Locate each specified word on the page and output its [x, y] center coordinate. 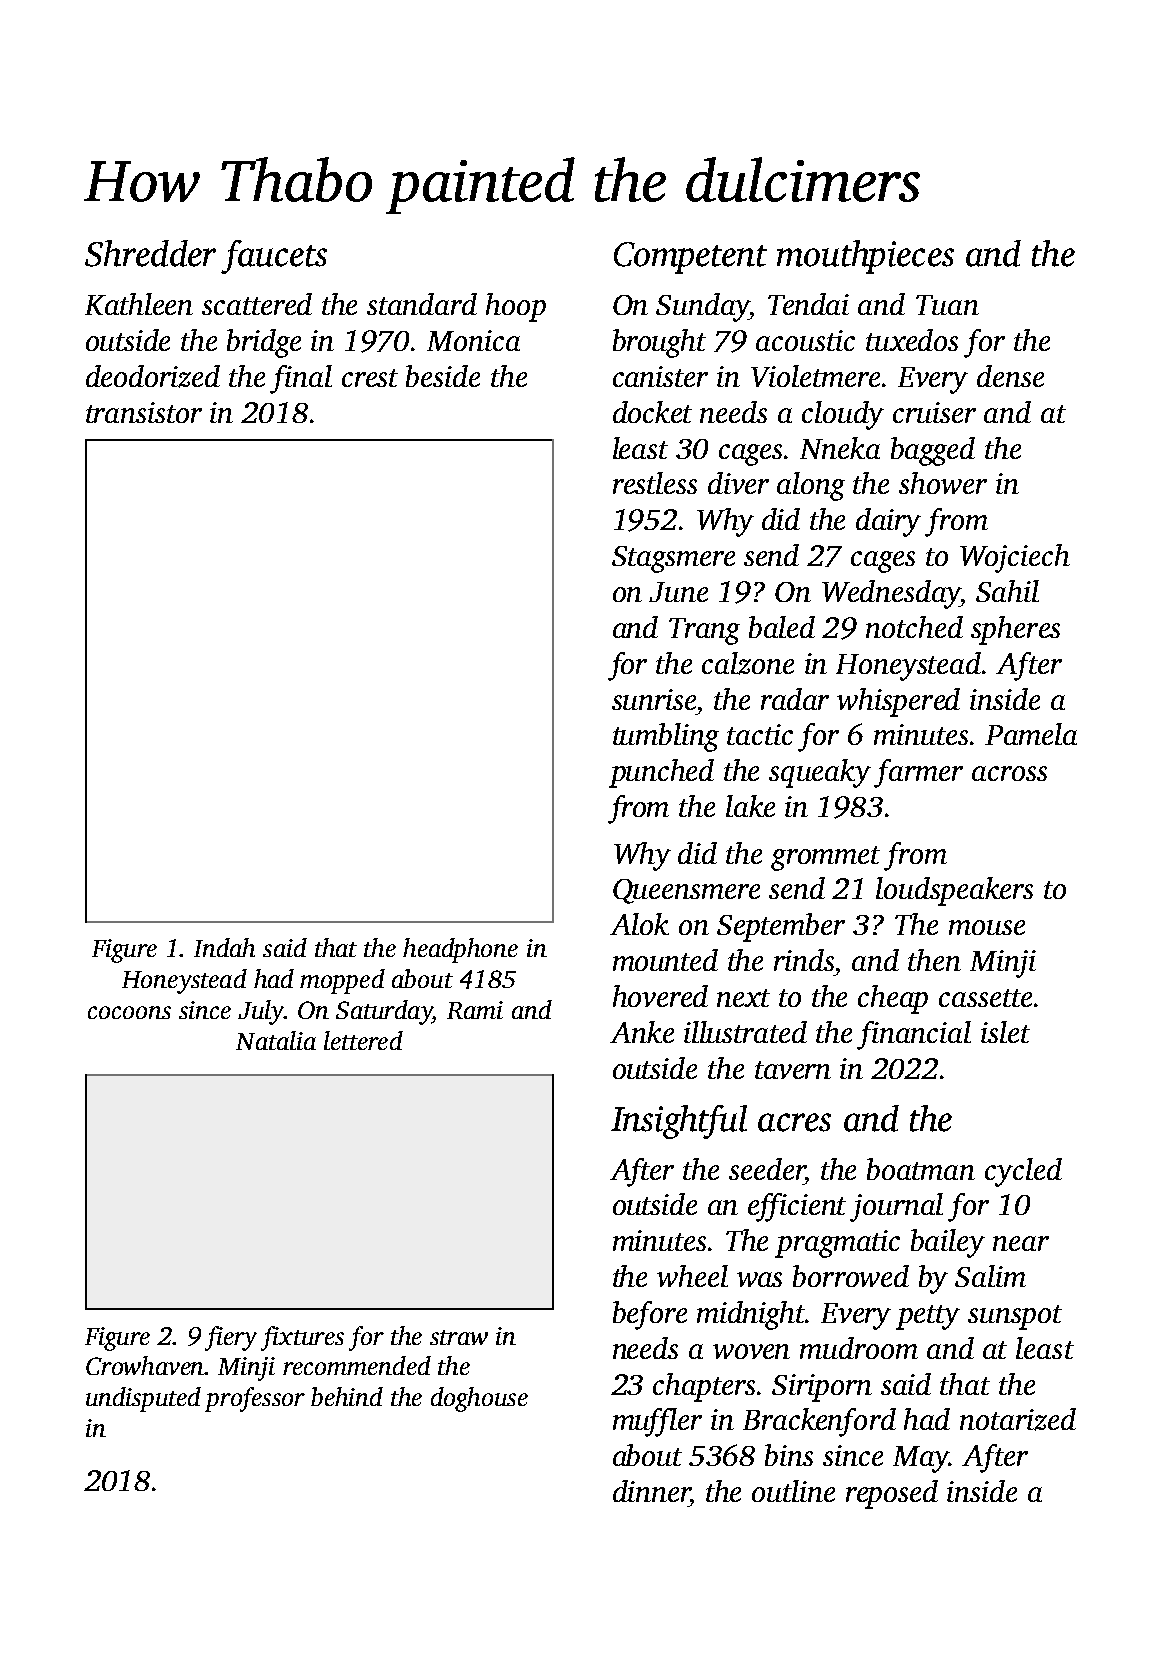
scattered [257, 304]
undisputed [143, 1399]
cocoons [129, 1012]
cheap [893, 999]
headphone [460, 950]
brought [659, 343]
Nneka [840, 448]
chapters [704, 1387]
